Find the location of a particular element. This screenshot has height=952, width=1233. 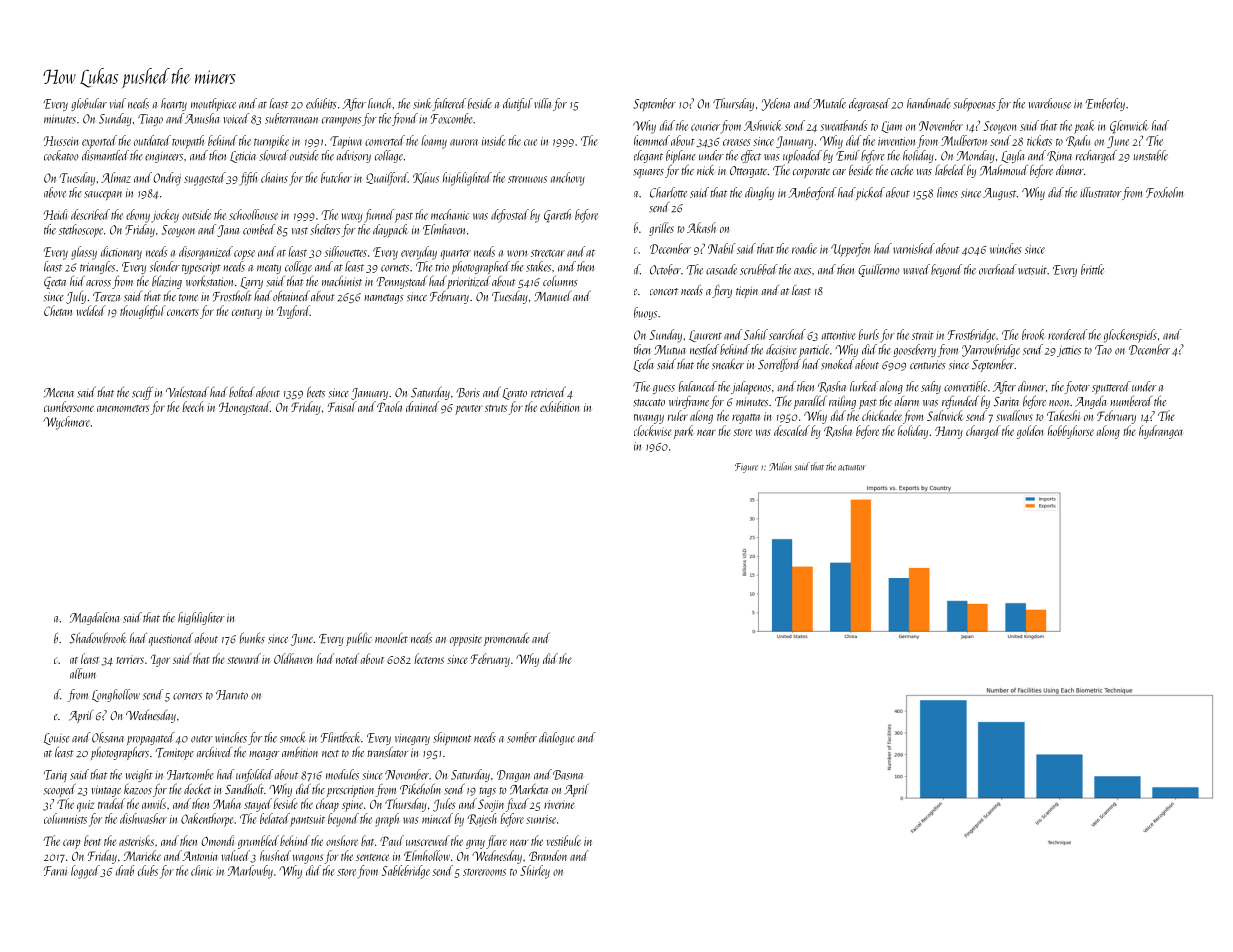

vial is located at coordinates (118, 103).
